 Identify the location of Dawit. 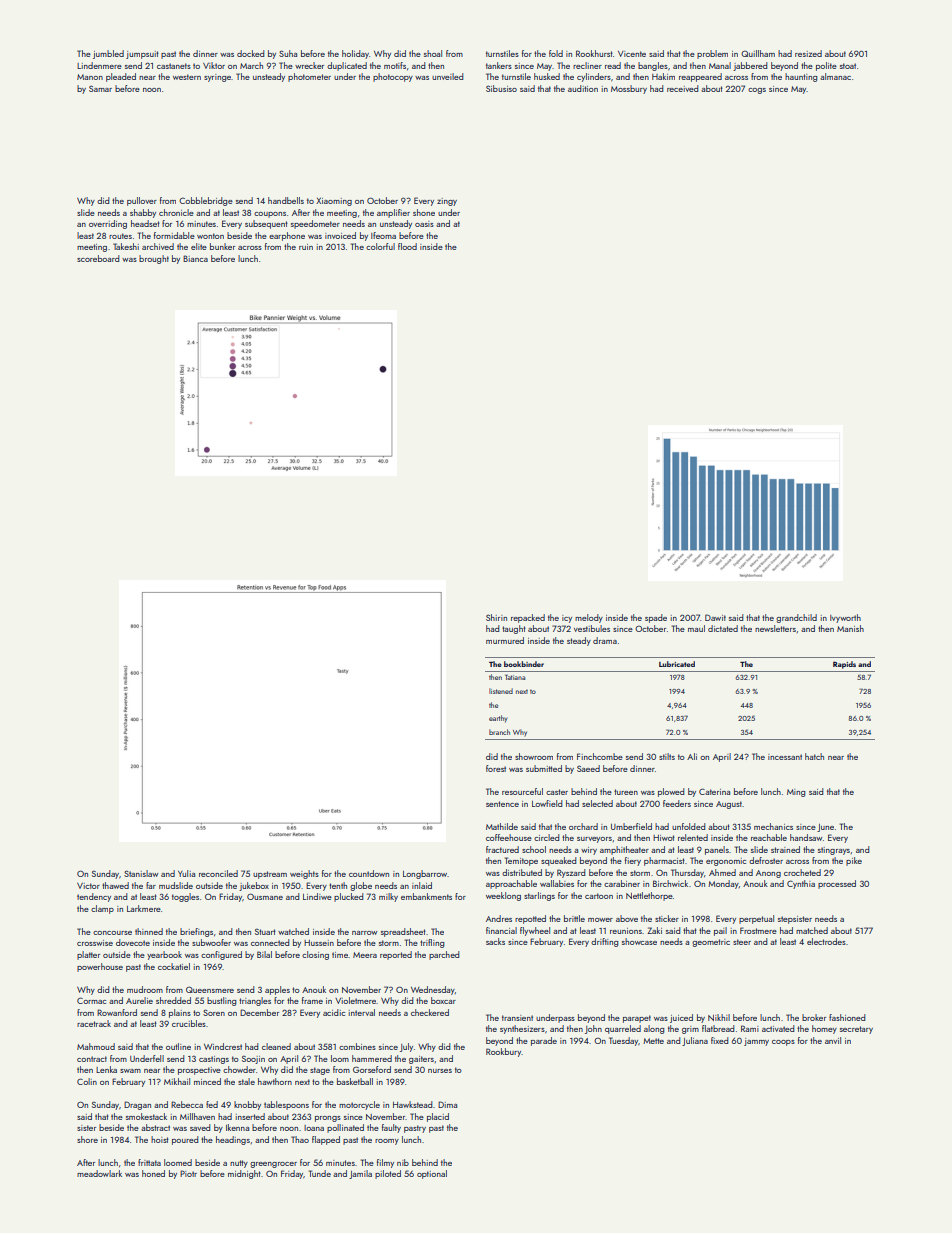
(715, 617).
